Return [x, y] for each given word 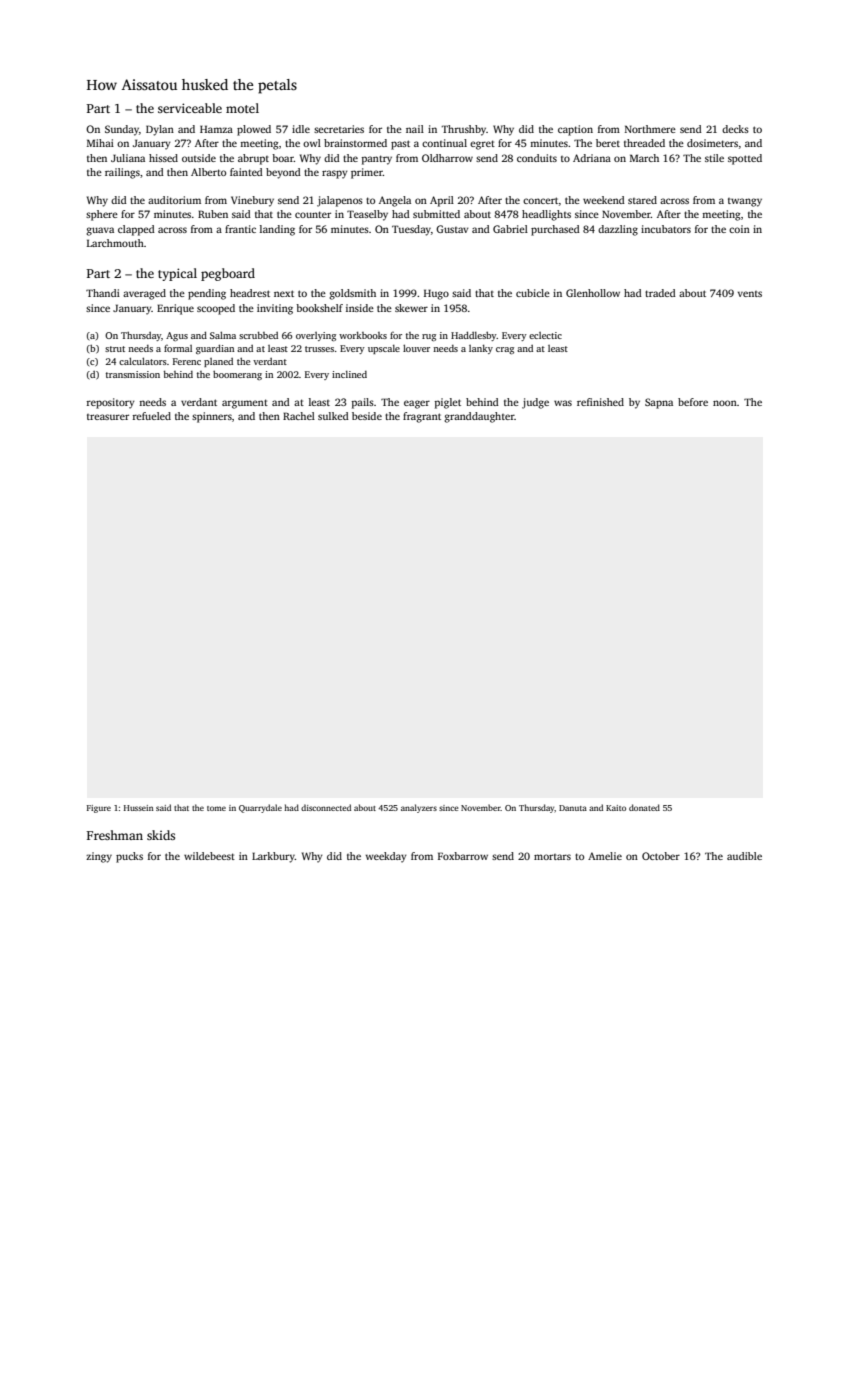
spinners [212, 417]
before [693, 402]
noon [725, 403]
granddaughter [479, 417]
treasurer [108, 417]
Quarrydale [260, 808]
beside [367, 416]
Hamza [216, 129]
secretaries [339, 129]
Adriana [592, 158]
